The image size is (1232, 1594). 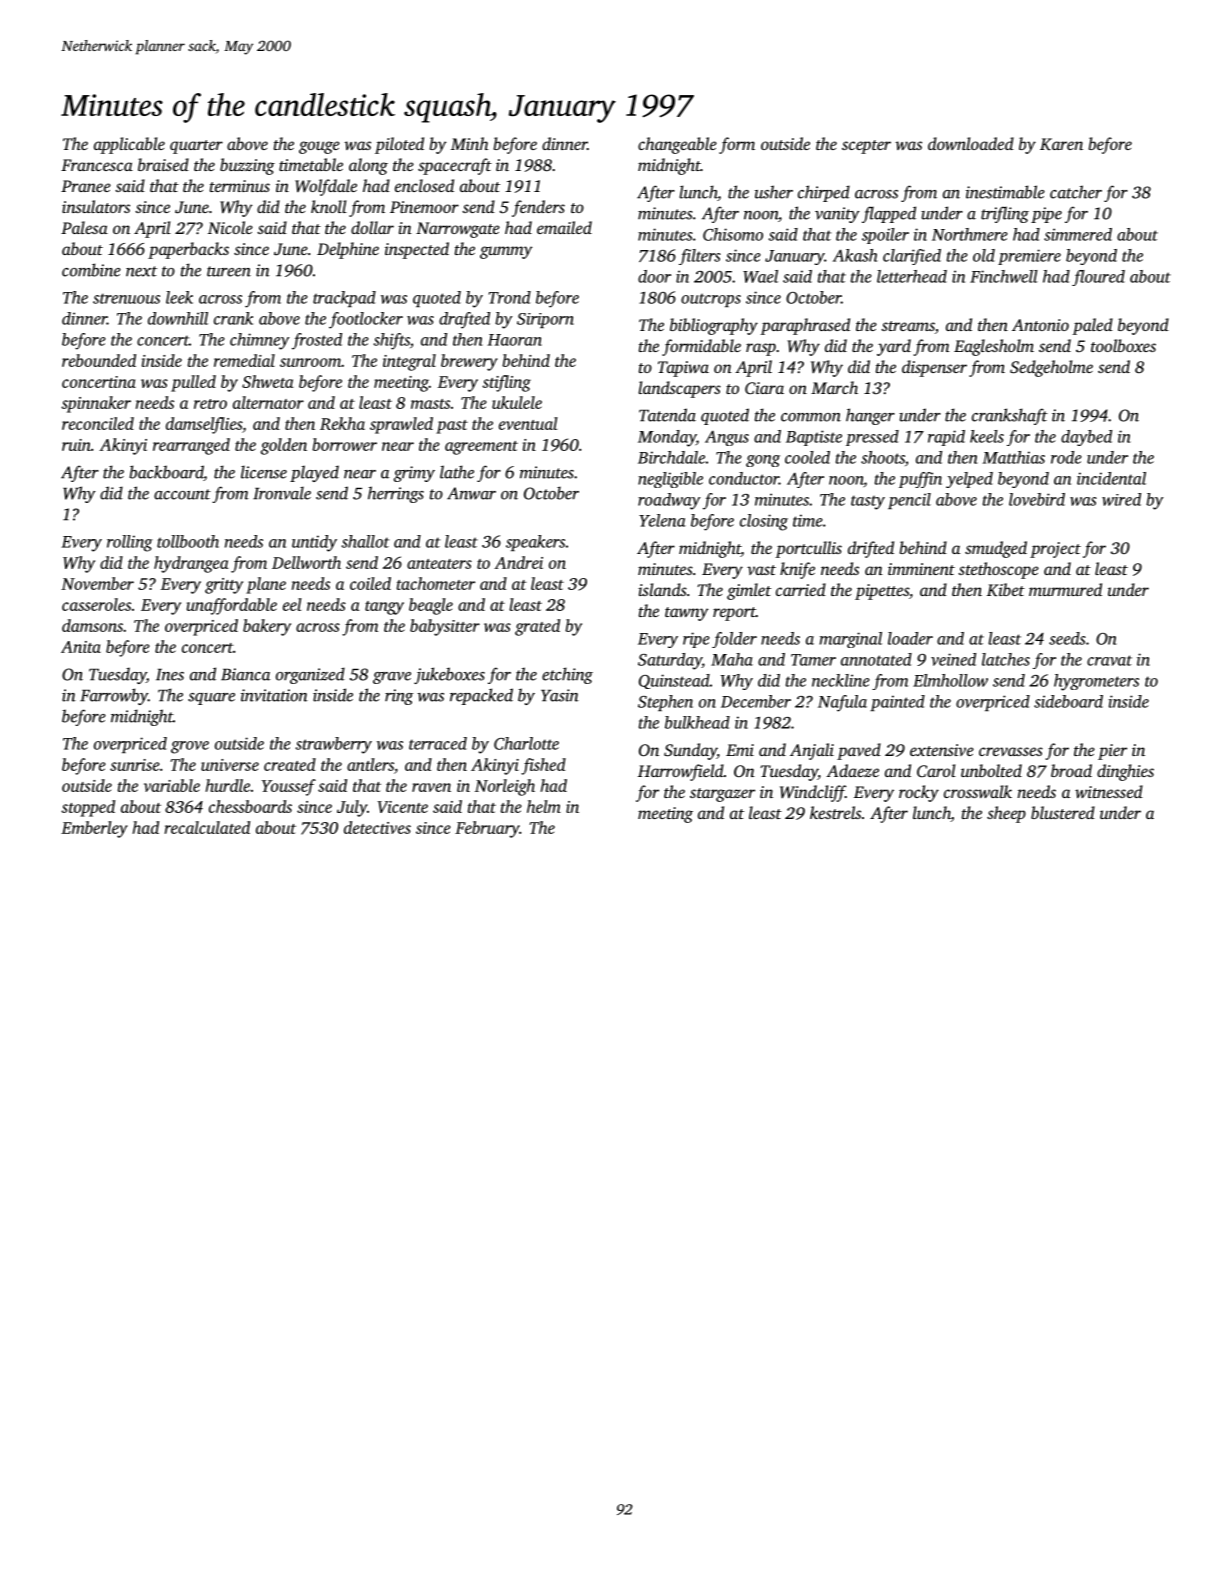 I want to click on leek, so click(x=179, y=297).
